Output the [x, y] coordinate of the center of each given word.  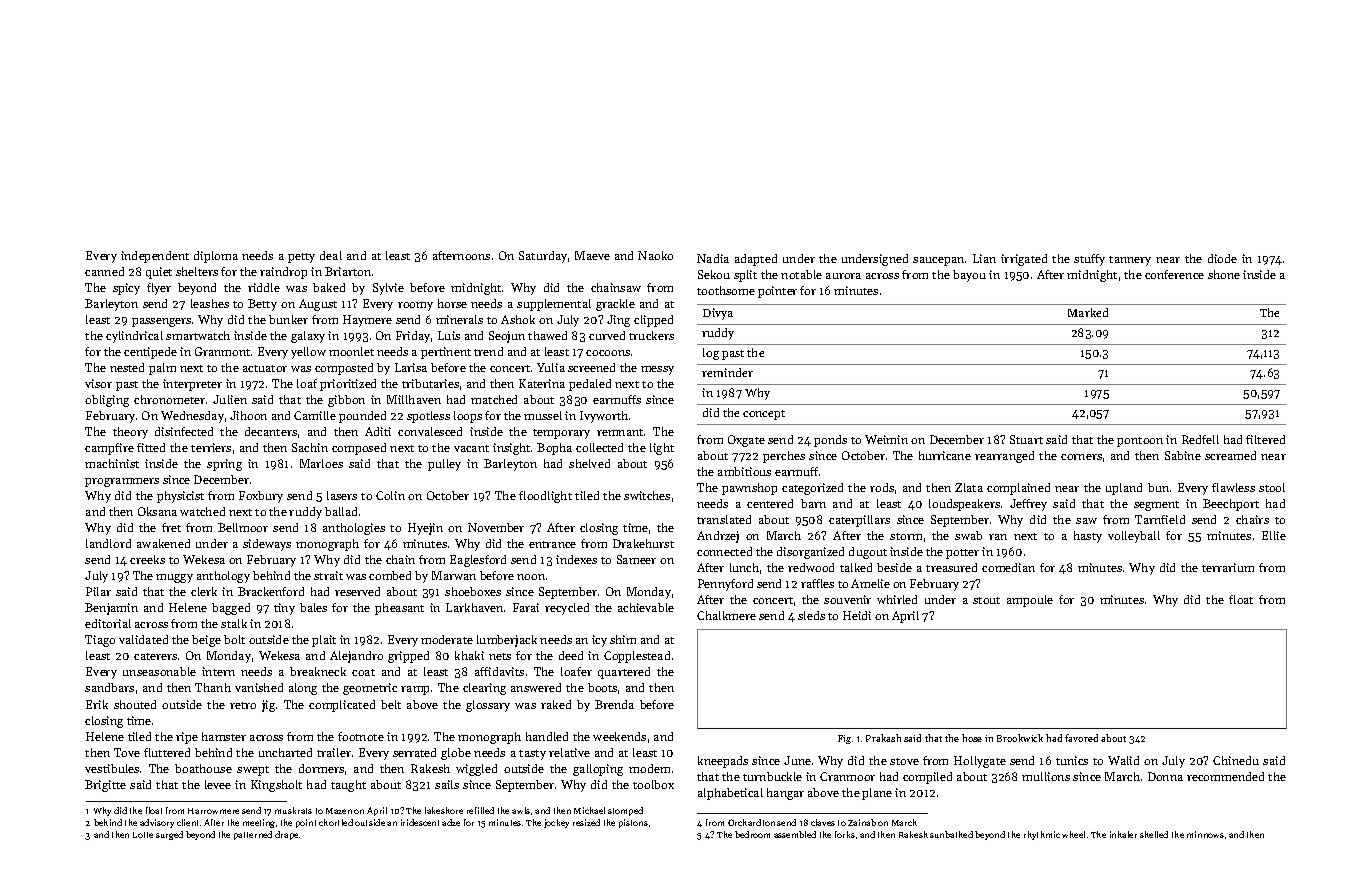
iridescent [420, 822]
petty [301, 258]
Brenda [614, 704]
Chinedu [1236, 760]
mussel [543, 415]
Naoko [655, 255]
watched [202, 511]
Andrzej [718, 537]
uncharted [285, 752]
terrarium [1228, 567]
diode [1222, 258]
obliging [107, 401]
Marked [1088, 312]
